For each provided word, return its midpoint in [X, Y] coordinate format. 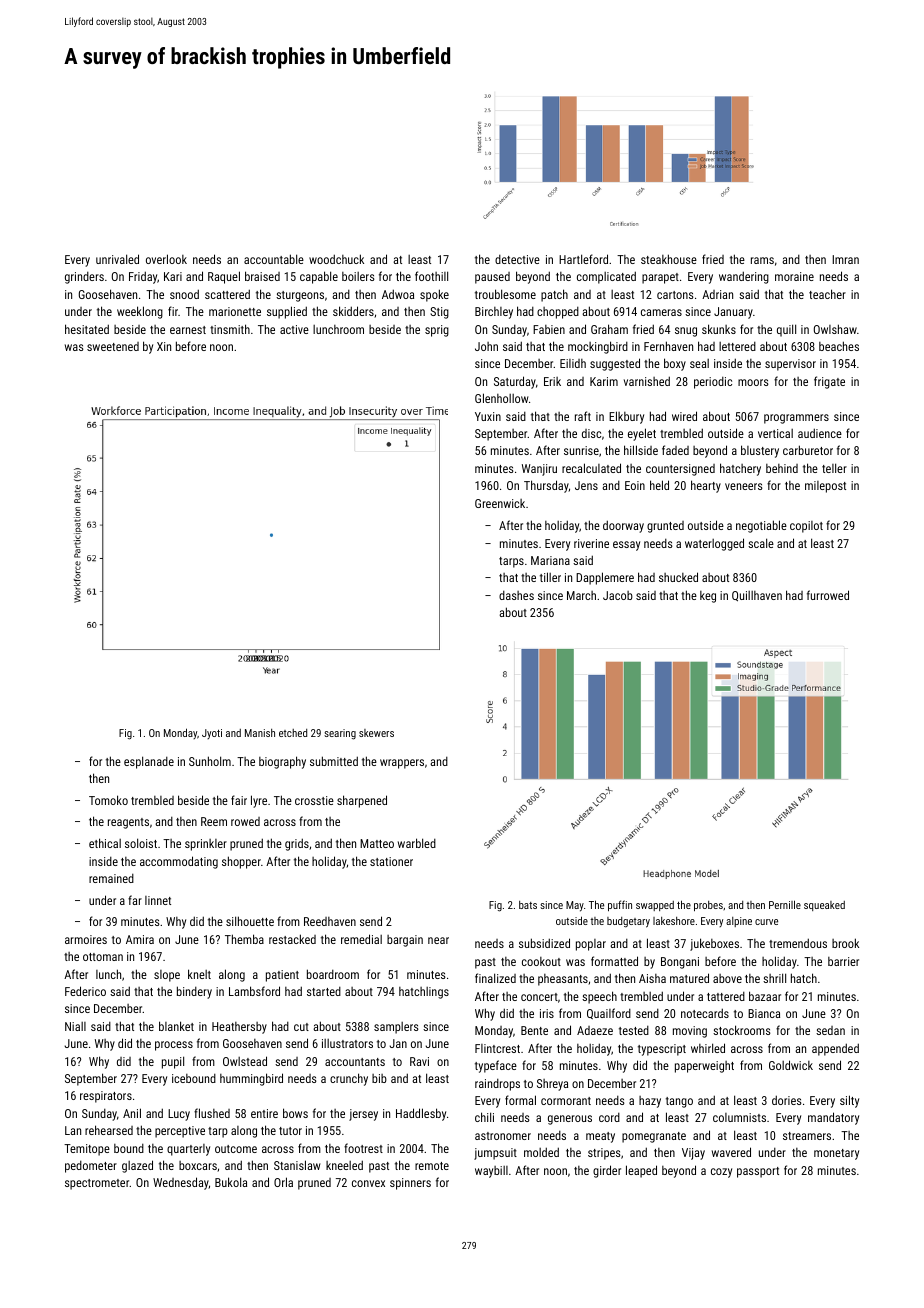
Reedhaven [330, 921]
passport [758, 1172]
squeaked [824, 906]
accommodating [179, 862]
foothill [431, 276]
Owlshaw [835, 329]
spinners [410, 1184]
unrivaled [117, 259]
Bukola [231, 1182]
